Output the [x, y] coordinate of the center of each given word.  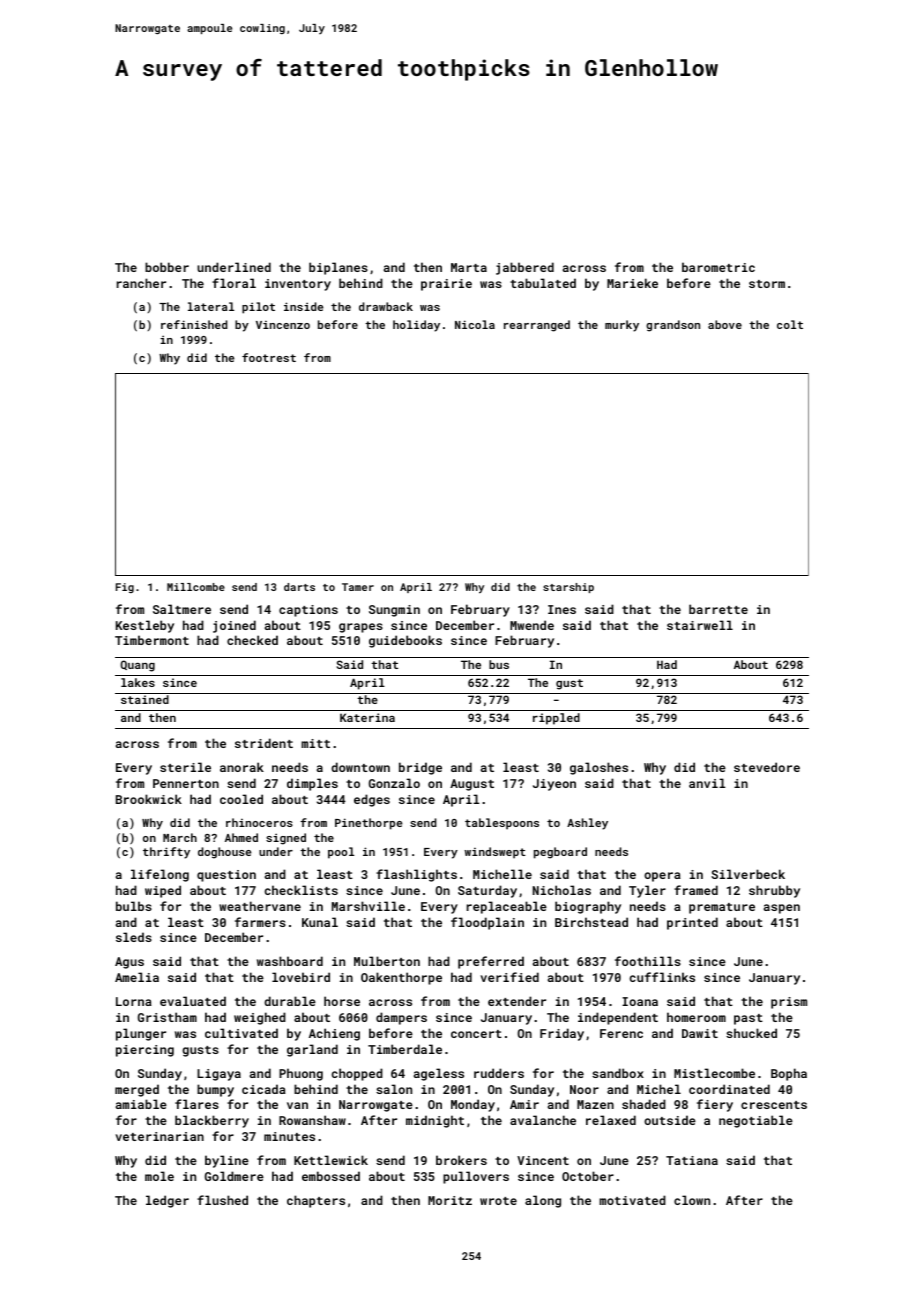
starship [568, 588]
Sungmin [394, 611]
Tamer [358, 587]
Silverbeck [748, 874]
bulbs [134, 906]
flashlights [416, 875]
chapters [316, 1201]
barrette [718, 609]
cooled [241, 799]
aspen [782, 909]
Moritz [450, 1200]
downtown [360, 767]
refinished [194, 324]
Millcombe [196, 587]
